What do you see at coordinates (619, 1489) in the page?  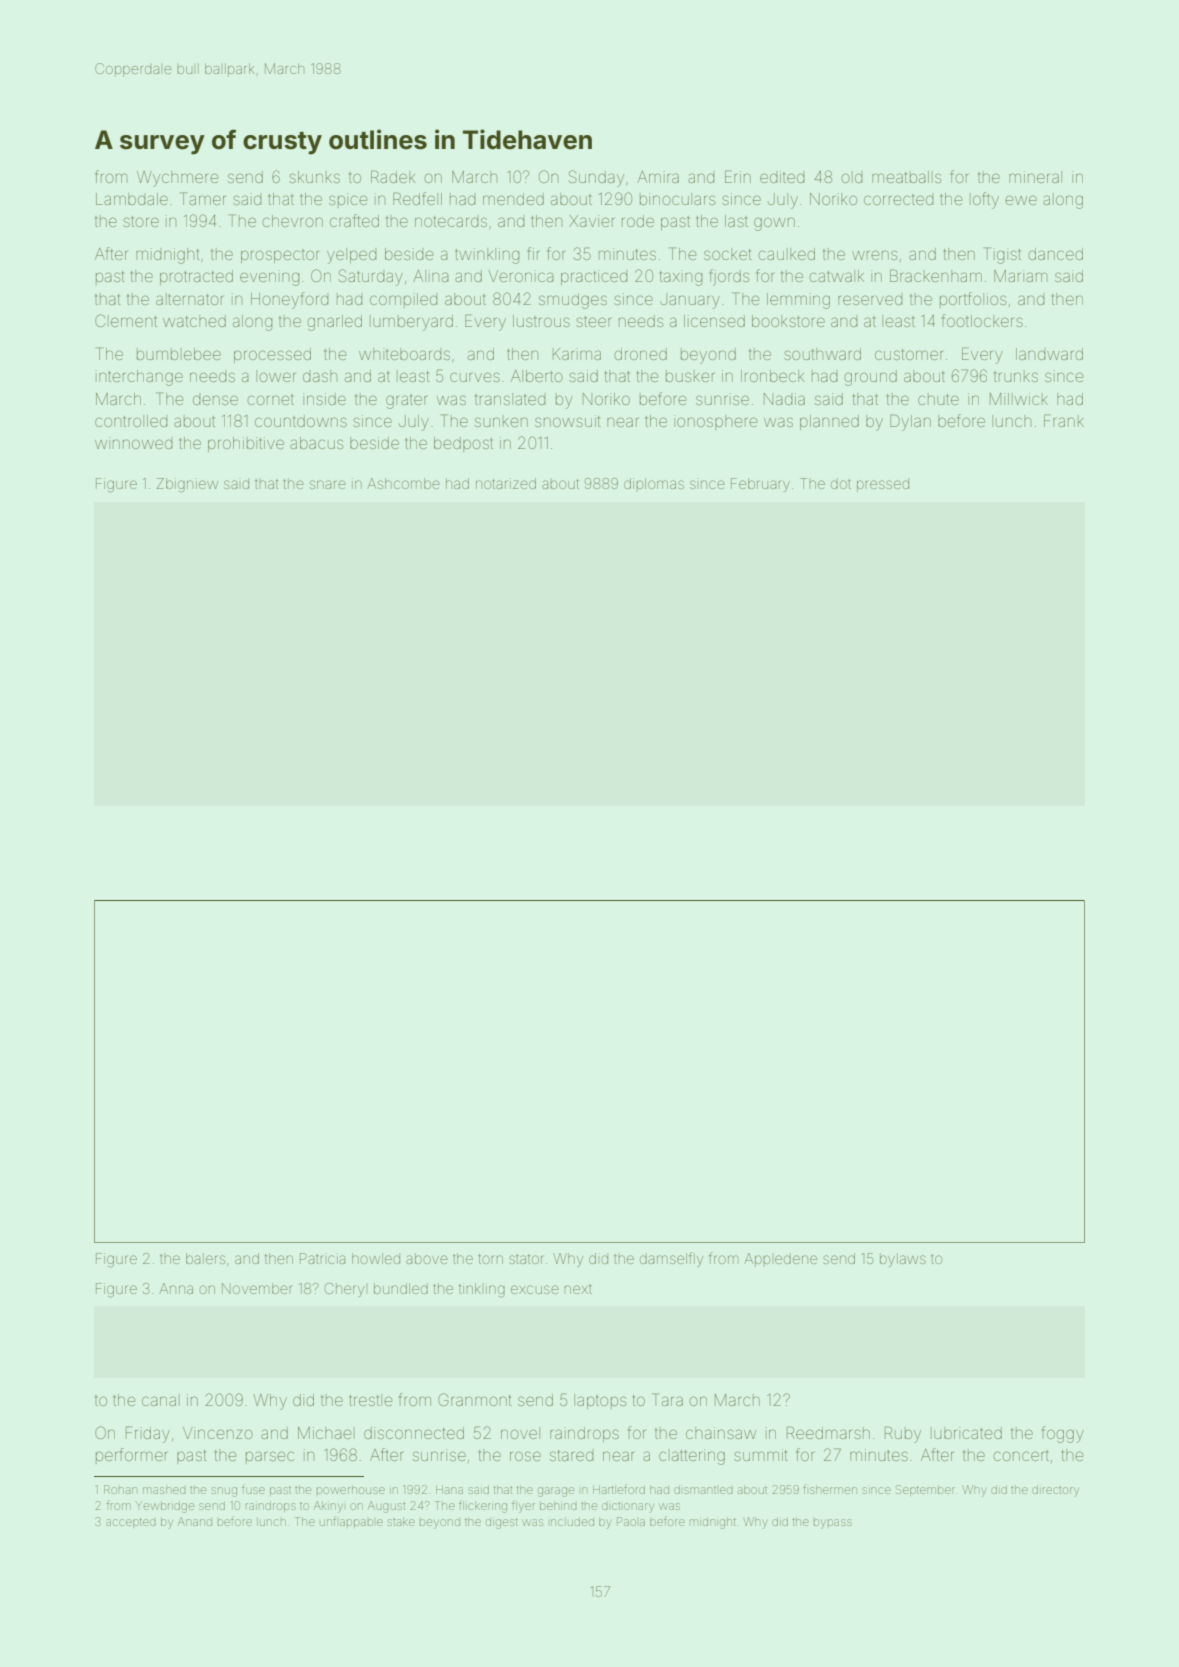 I see `Hartleford` at bounding box center [619, 1489].
